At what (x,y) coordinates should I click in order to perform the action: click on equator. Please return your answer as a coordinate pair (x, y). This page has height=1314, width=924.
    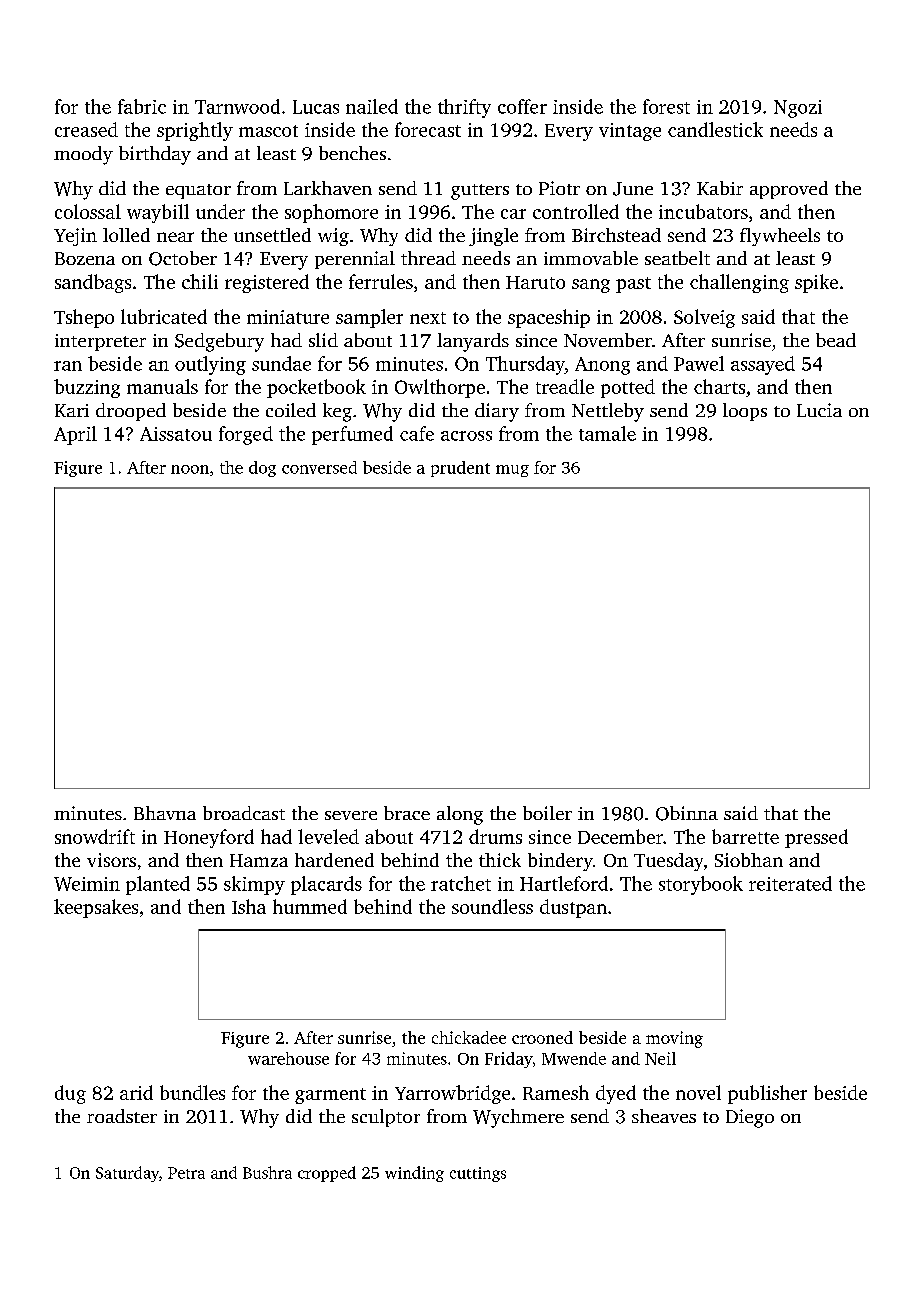
    Looking at the image, I should click on (198, 191).
